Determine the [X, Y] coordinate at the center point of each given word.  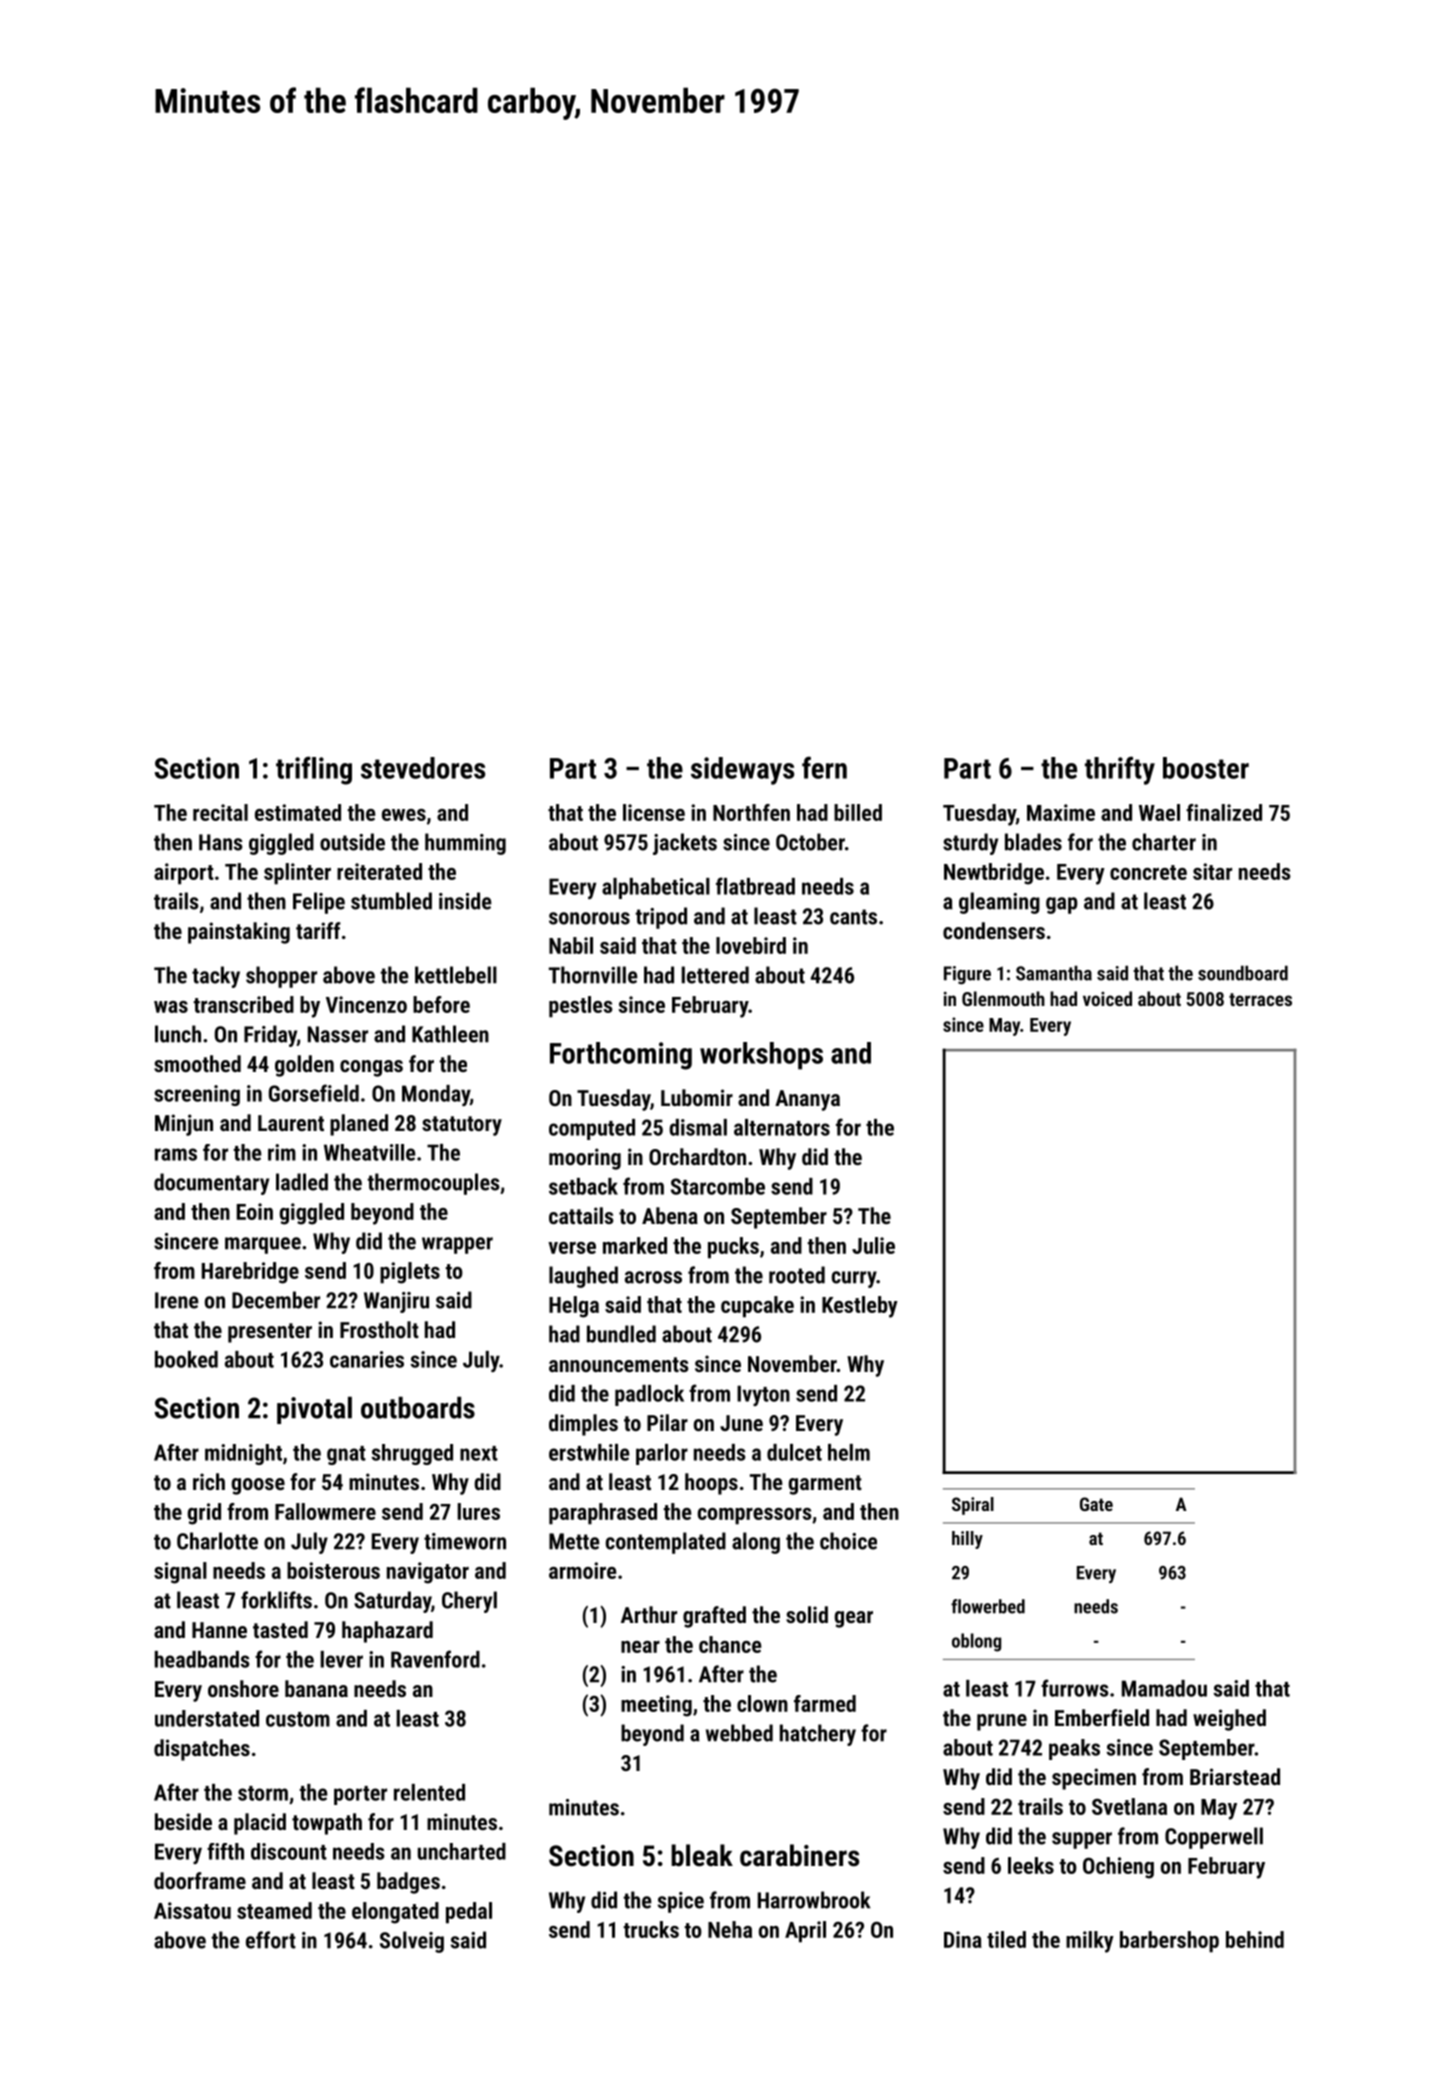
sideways [742, 771]
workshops [761, 1056]
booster [1206, 768]
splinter [297, 874]
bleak [702, 1855]
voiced [1107, 998]
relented [429, 1792]
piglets [410, 1273]
